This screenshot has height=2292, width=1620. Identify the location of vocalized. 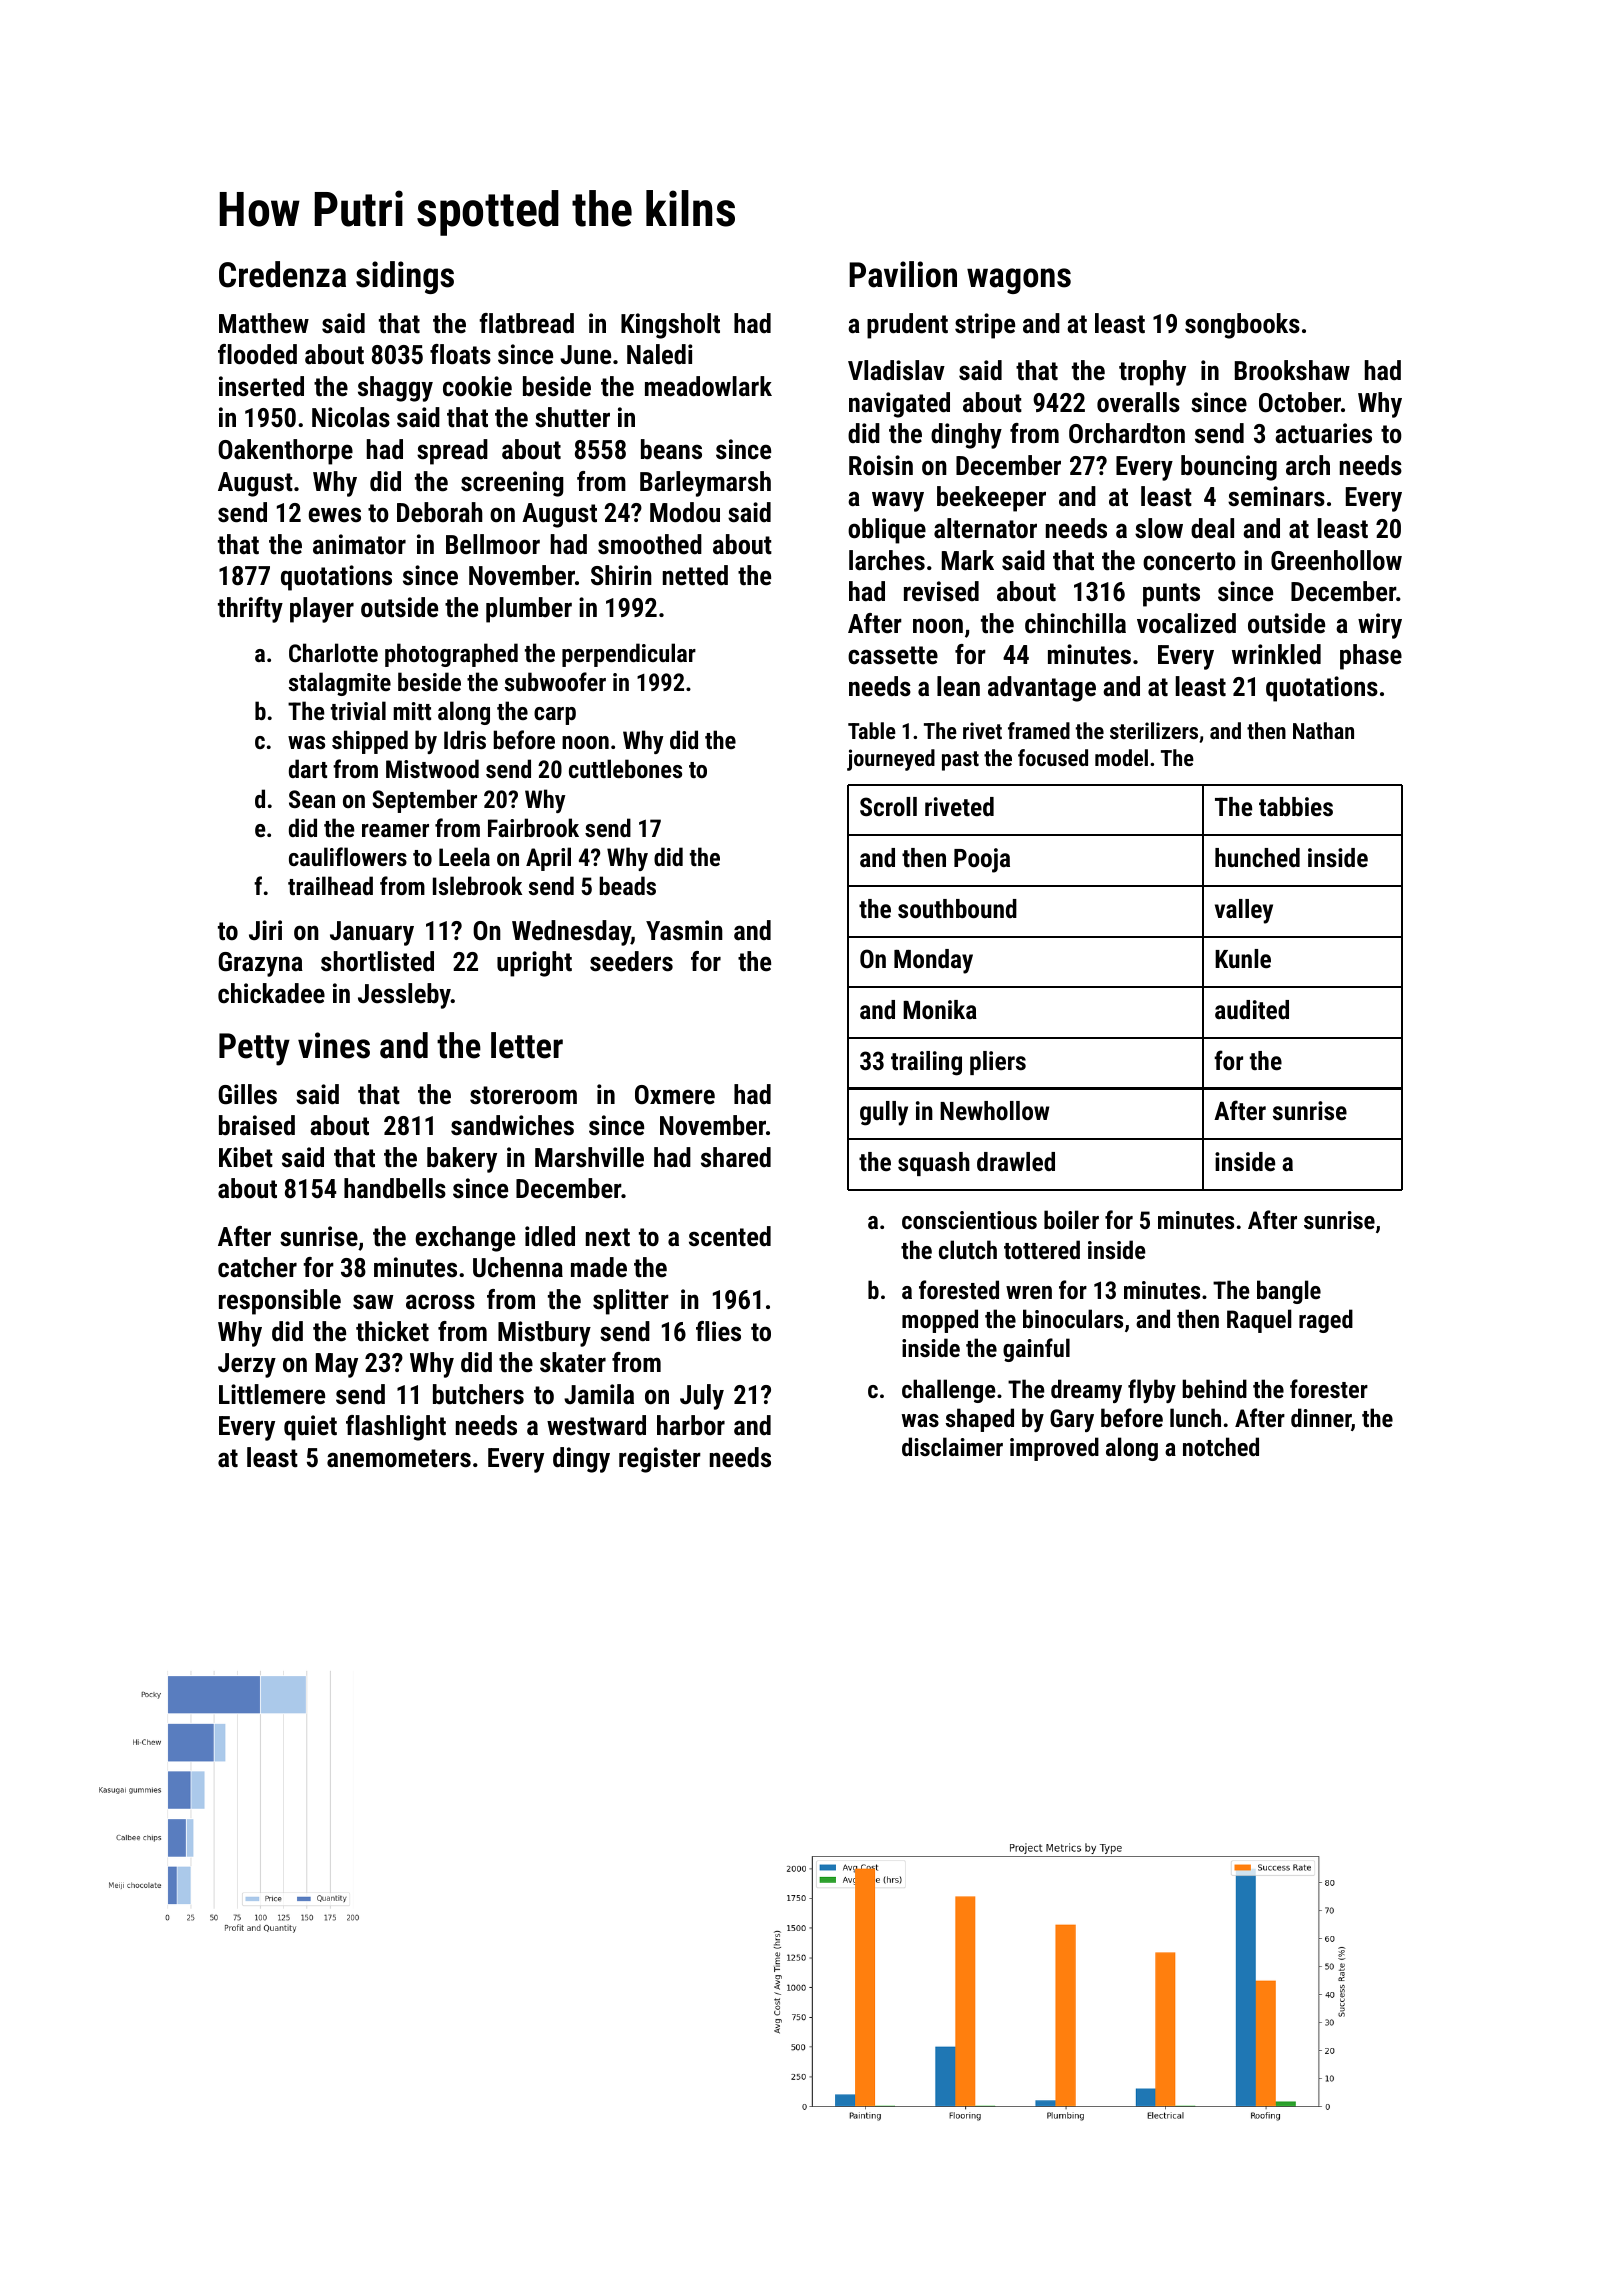
(1186, 623).
